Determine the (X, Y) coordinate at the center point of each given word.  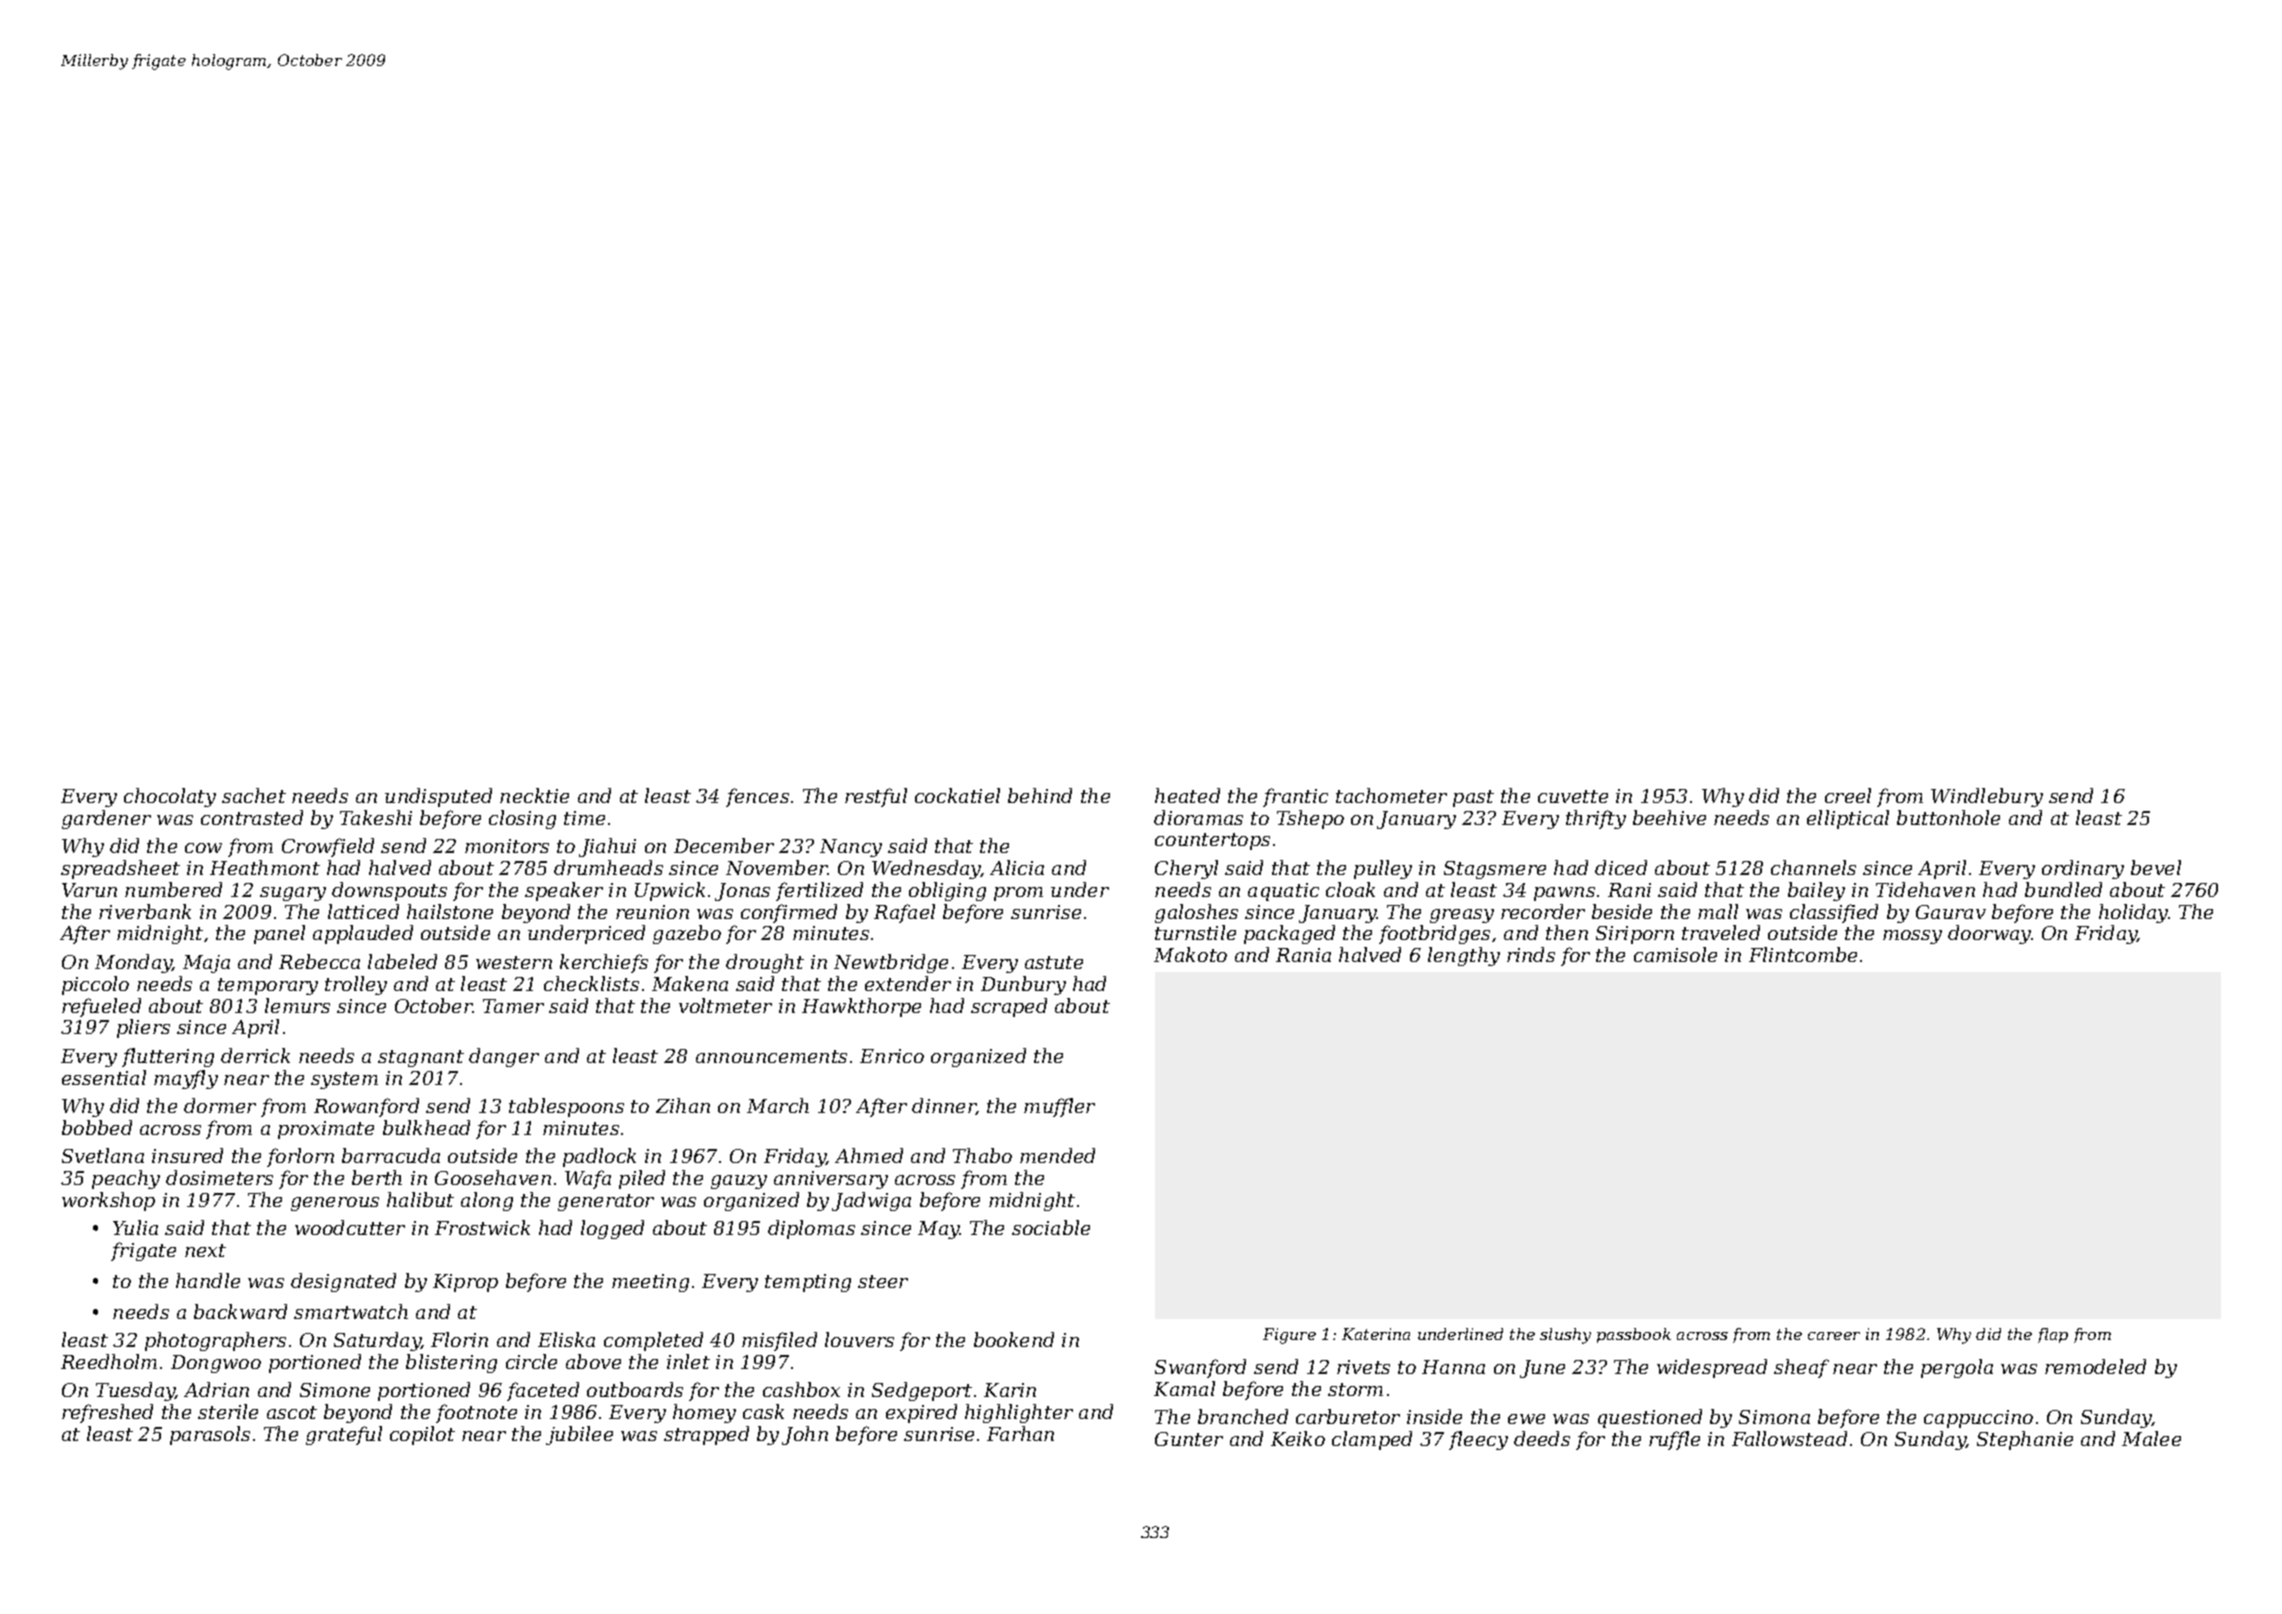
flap (2053, 1335)
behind (1040, 795)
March (778, 1105)
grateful (344, 1435)
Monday (133, 963)
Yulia (135, 1227)
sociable (1051, 1227)
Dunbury (1023, 985)
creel (1848, 795)
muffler (1059, 1107)
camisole (1675, 954)
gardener (106, 819)
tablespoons (566, 1107)
